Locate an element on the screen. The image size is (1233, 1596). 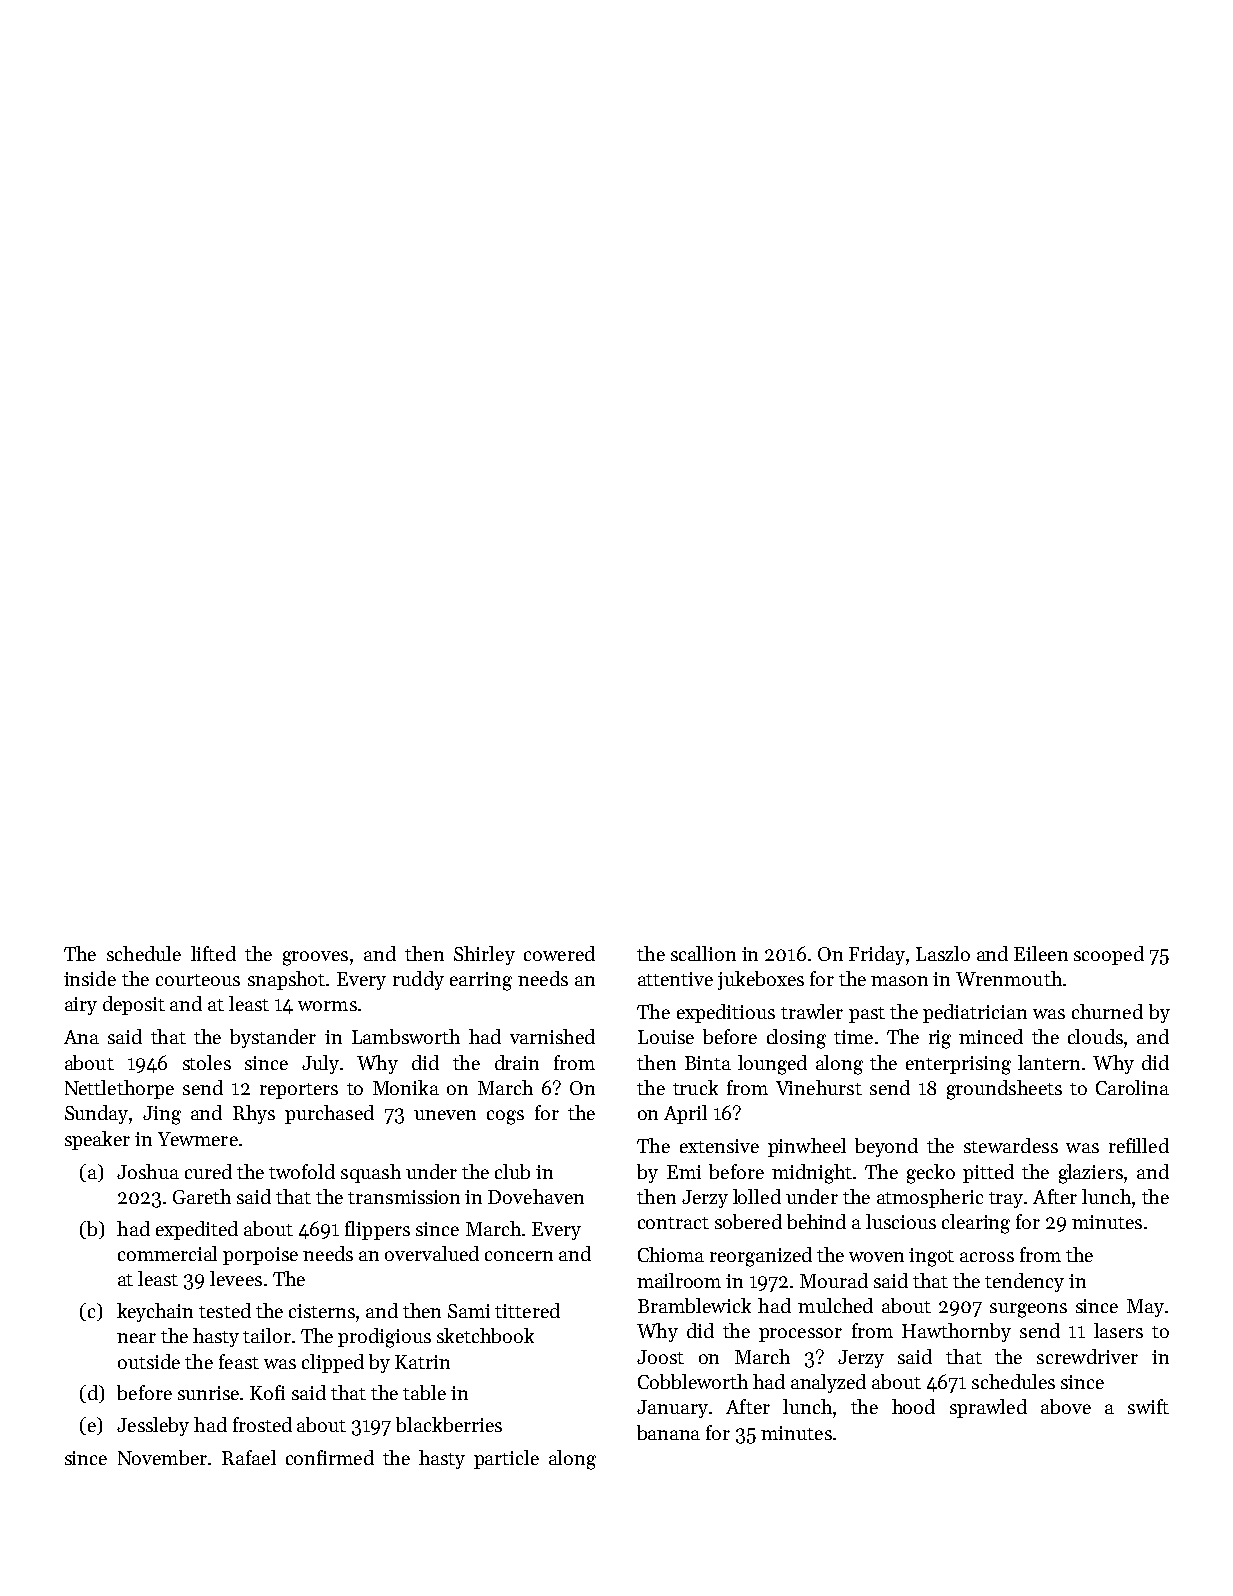
Katrin is located at coordinates (422, 1362).
